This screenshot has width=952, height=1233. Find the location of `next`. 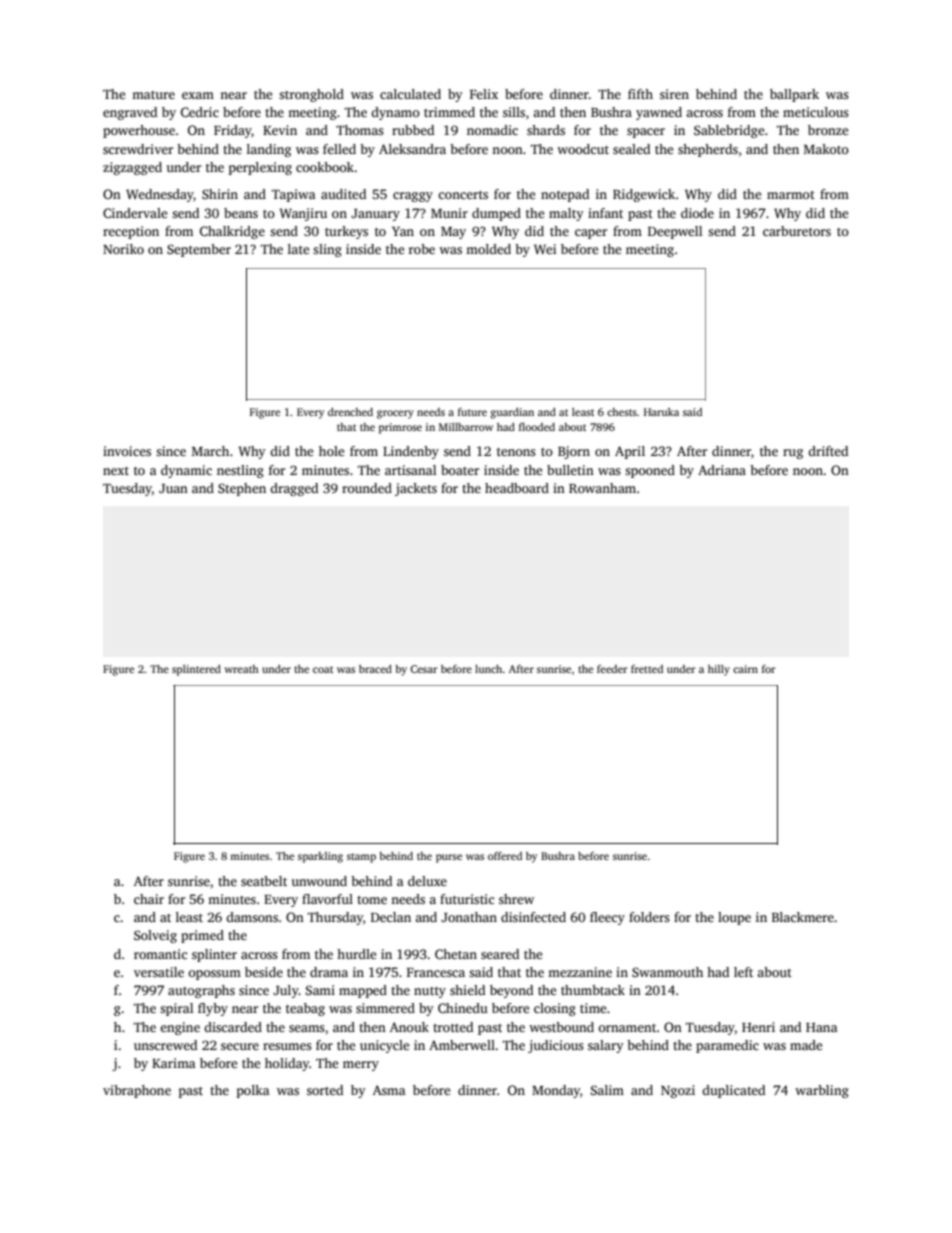

next is located at coordinates (116, 471).
